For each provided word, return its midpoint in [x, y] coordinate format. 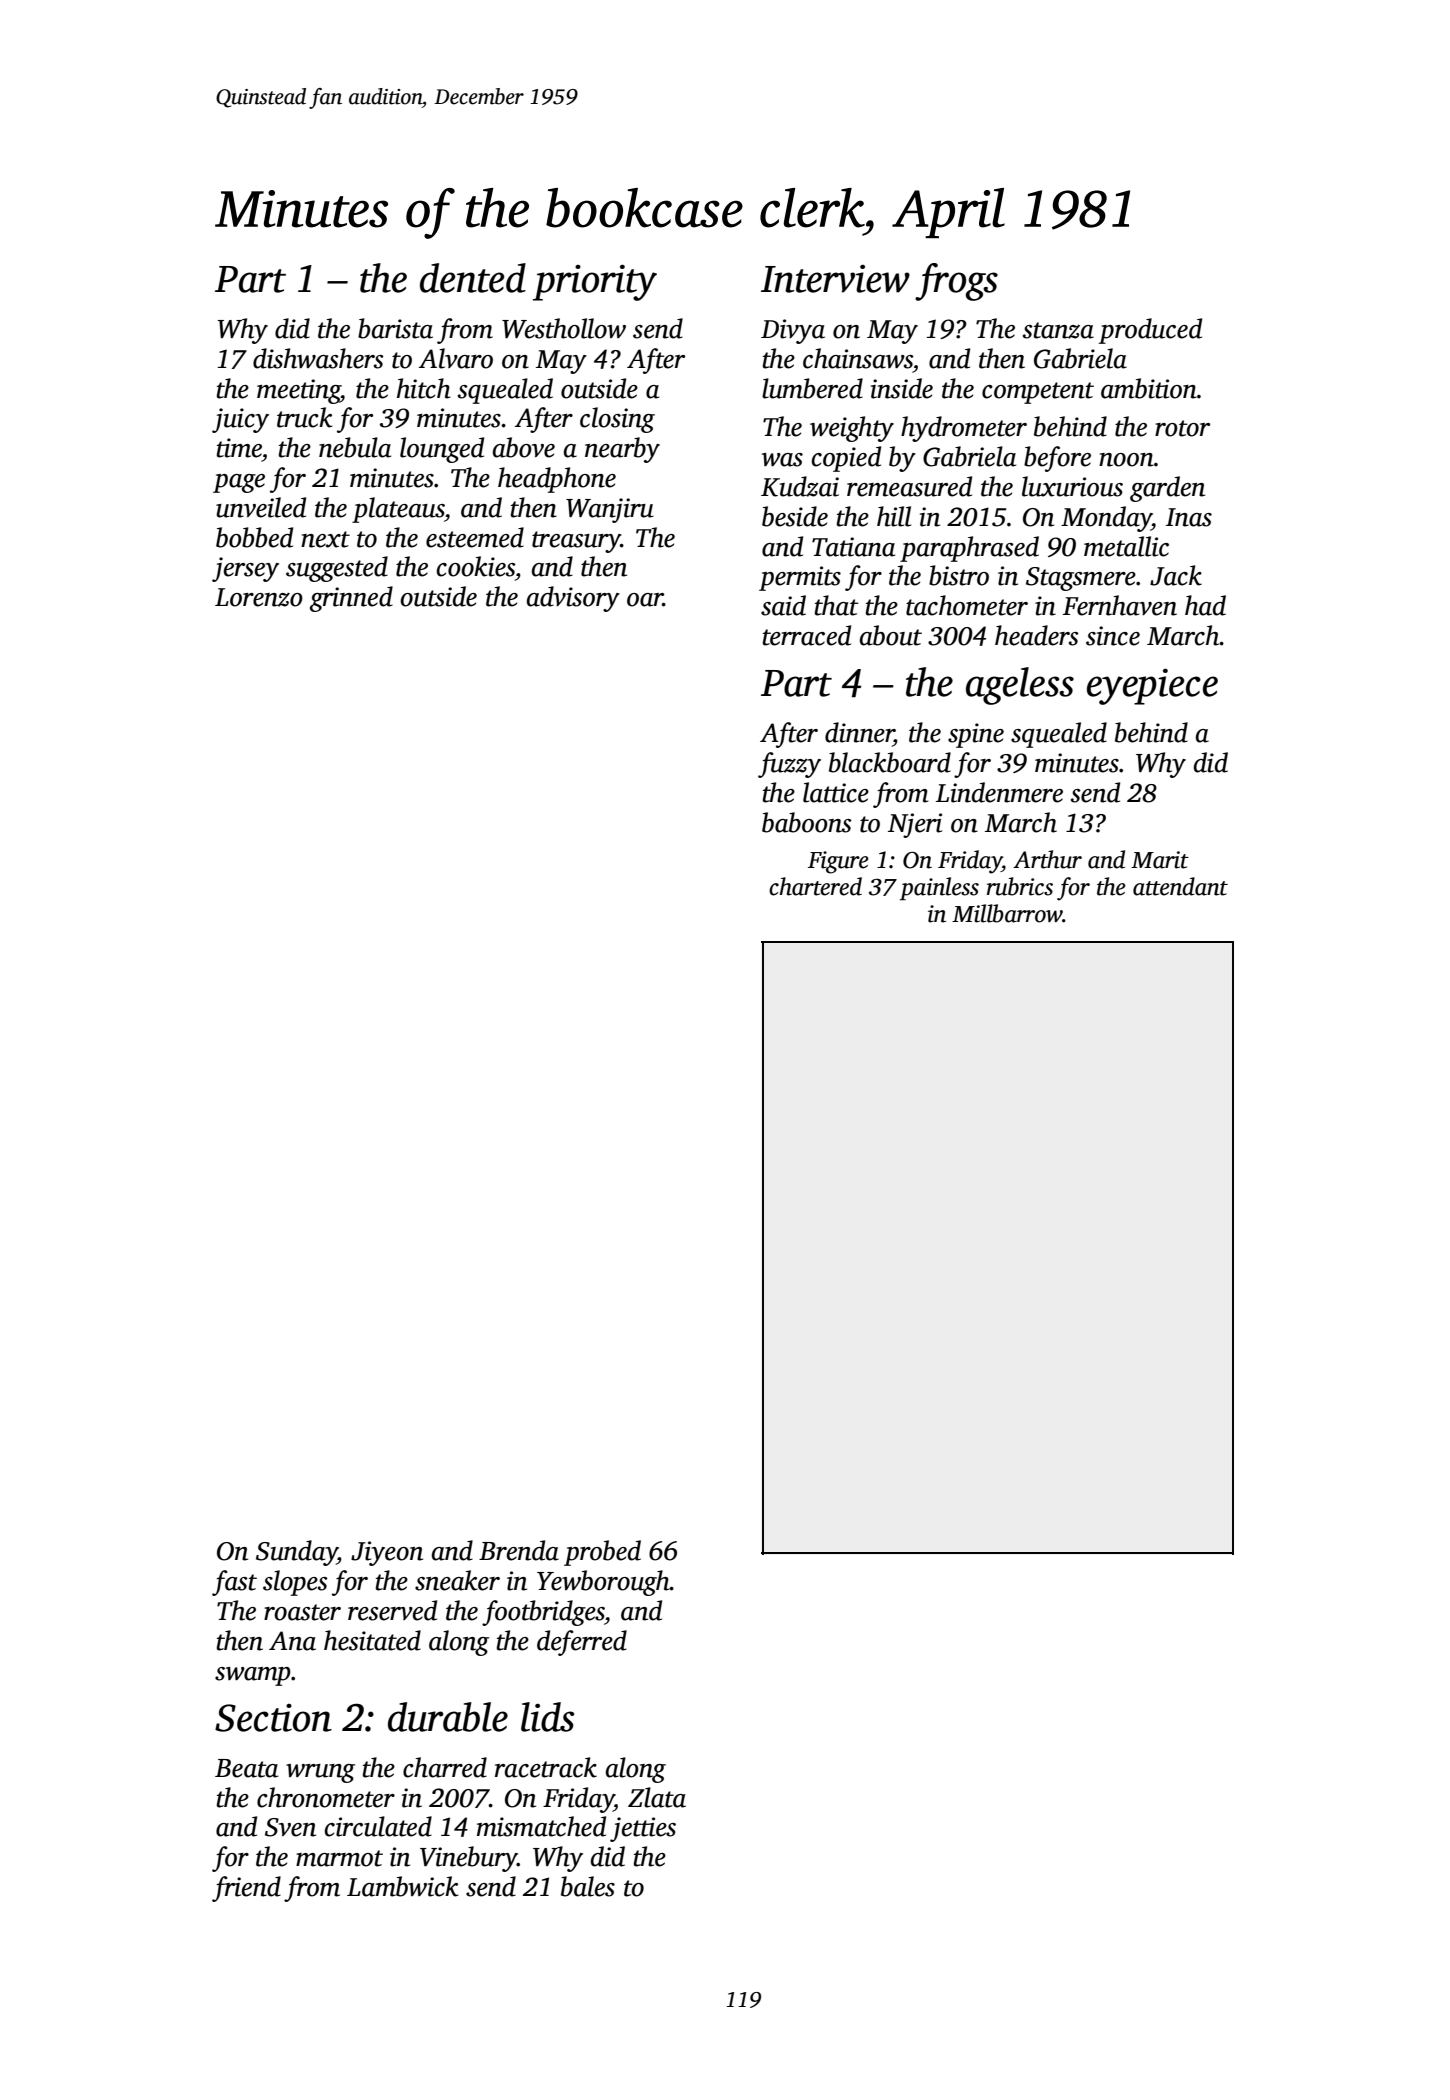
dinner [859, 732]
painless [939, 888]
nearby [622, 450]
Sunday [296, 1553]
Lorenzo [259, 597]
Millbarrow [1007, 913]
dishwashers [318, 358]
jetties [643, 1829]
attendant [1180, 886]
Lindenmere [999, 792]
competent [1038, 393]
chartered [815, 886]
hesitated [372, 1640]
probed [602, 1553]
